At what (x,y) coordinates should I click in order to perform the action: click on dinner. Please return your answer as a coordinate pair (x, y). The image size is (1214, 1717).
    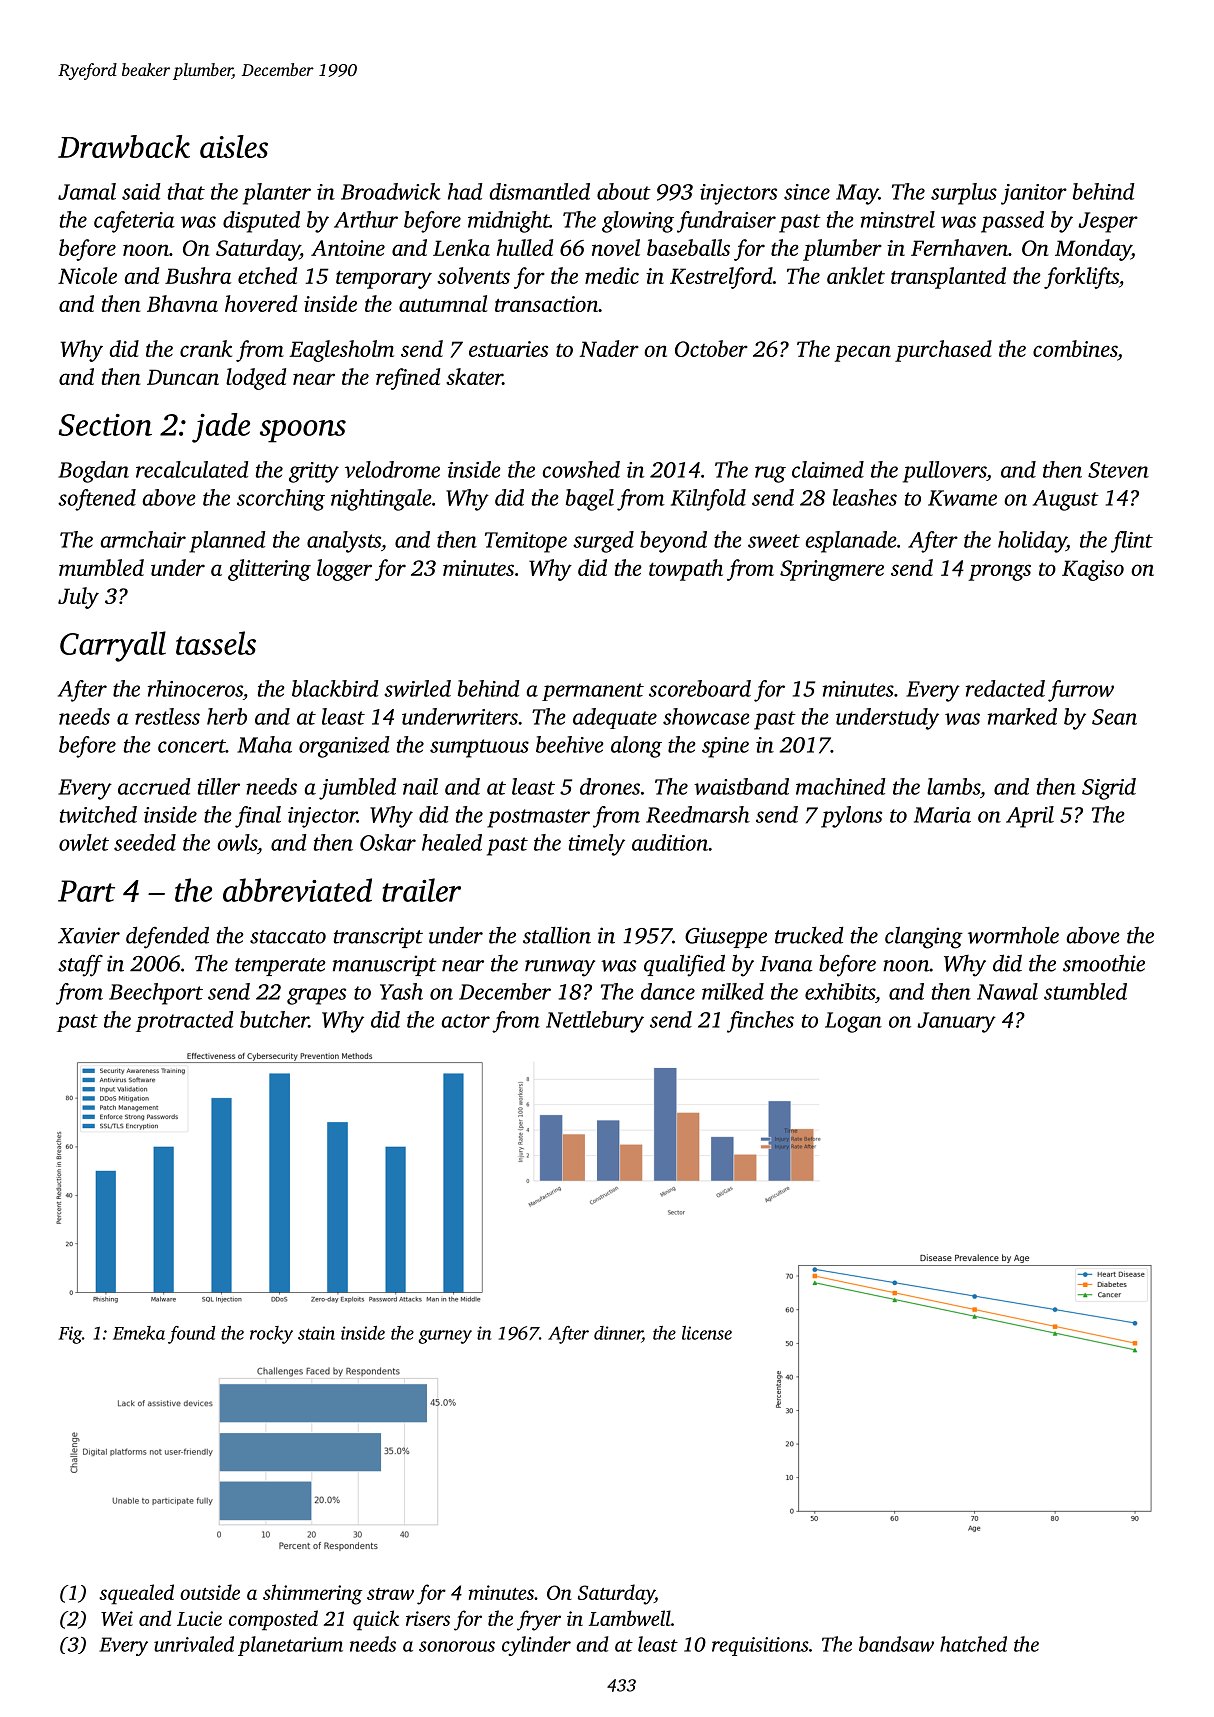
    Looking at the image, I should click on (618, 1333).
